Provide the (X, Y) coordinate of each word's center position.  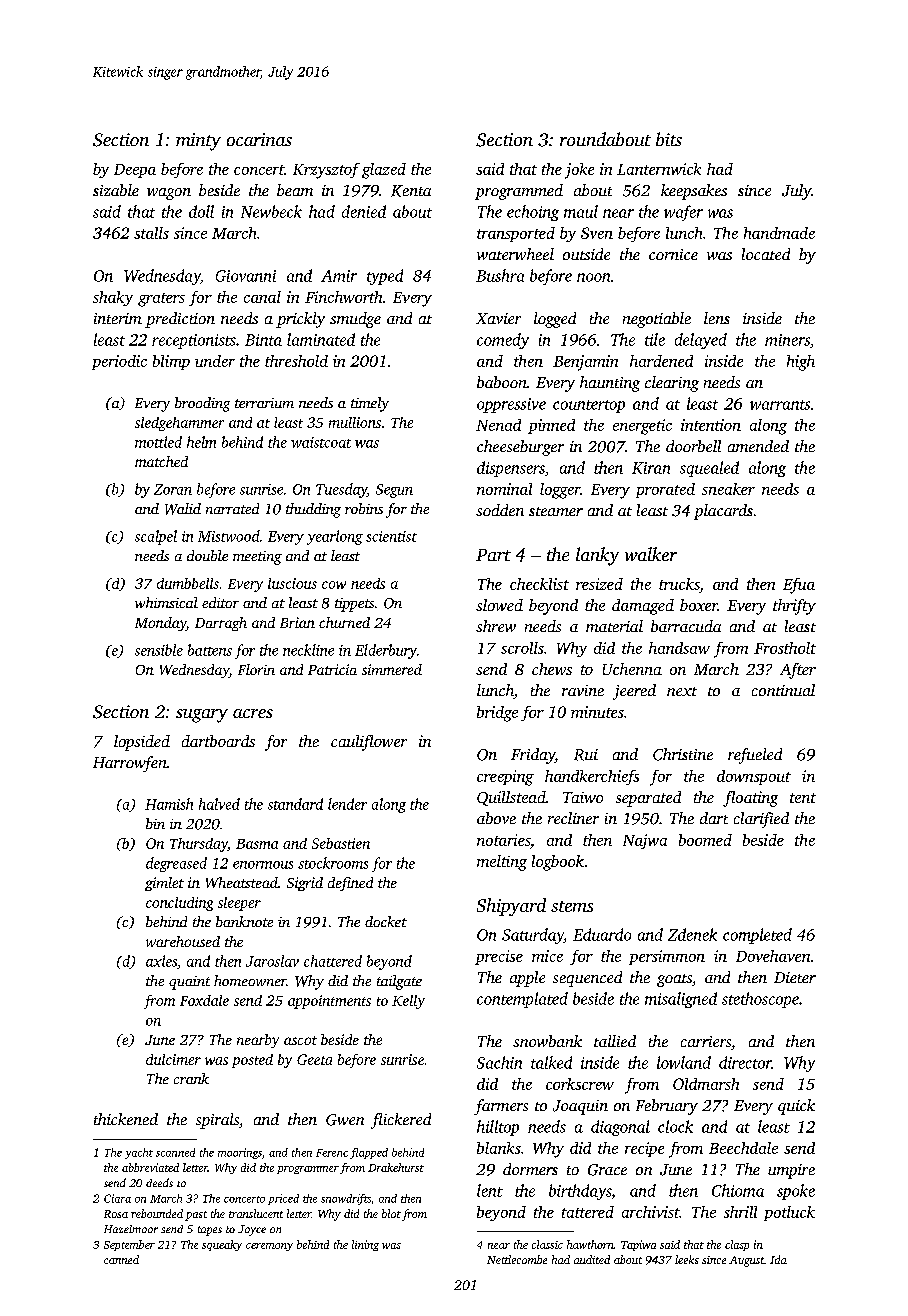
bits (669, 139)
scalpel (156, 537)
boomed (705, 840)
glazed (384, 171)
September (129, 1245)
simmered (392, 669)
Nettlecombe (517, 1259)
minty (198, 142)
